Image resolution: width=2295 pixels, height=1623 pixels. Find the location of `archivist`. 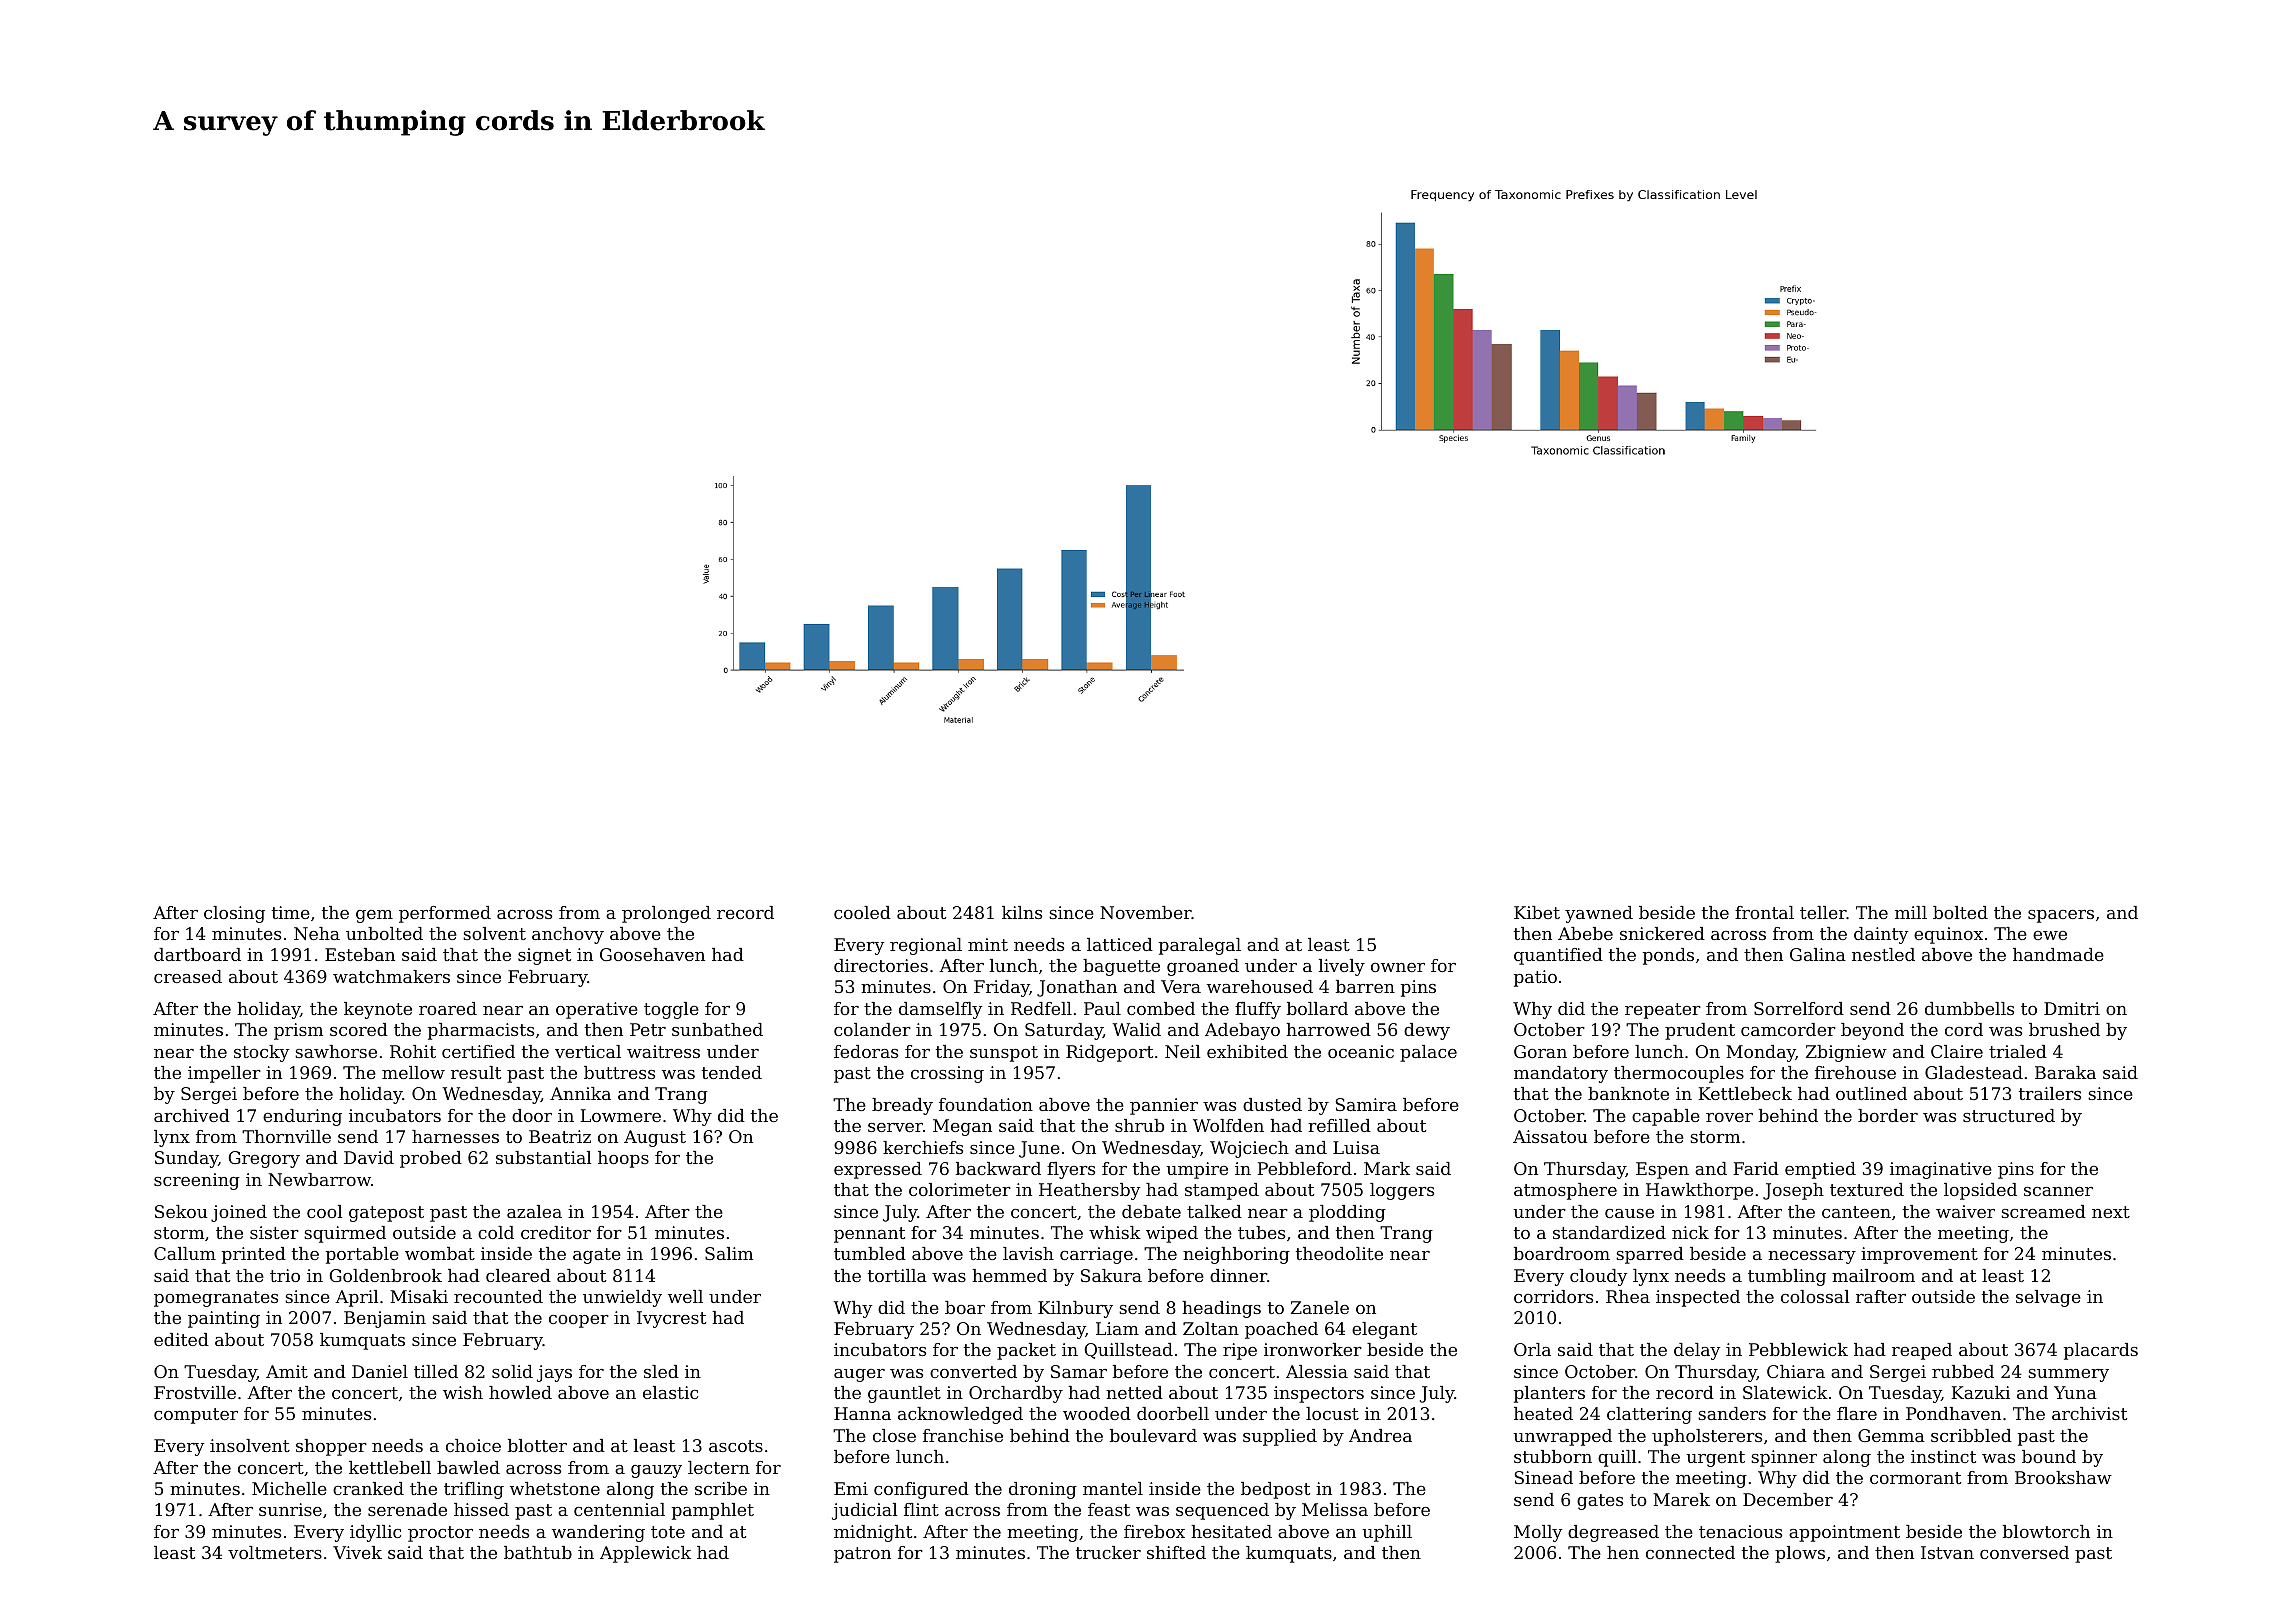

archivist is located at coordinates (2089, 1413).
